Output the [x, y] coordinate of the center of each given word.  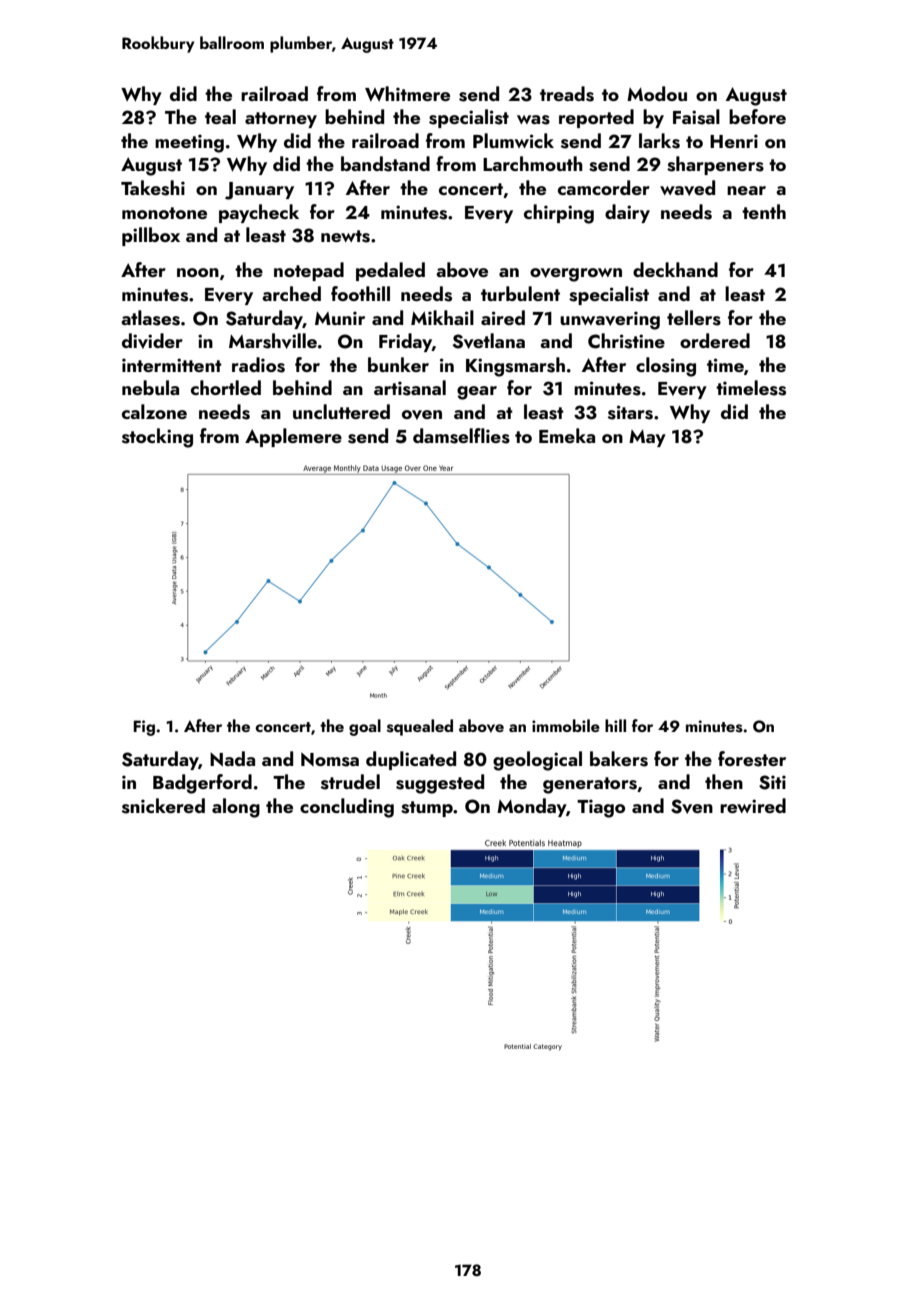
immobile [566, 725]
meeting [189, 143]
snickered [163, 806]
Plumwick [513, 140]
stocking [157, 438]
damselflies [461, 436]
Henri [734, 141]
